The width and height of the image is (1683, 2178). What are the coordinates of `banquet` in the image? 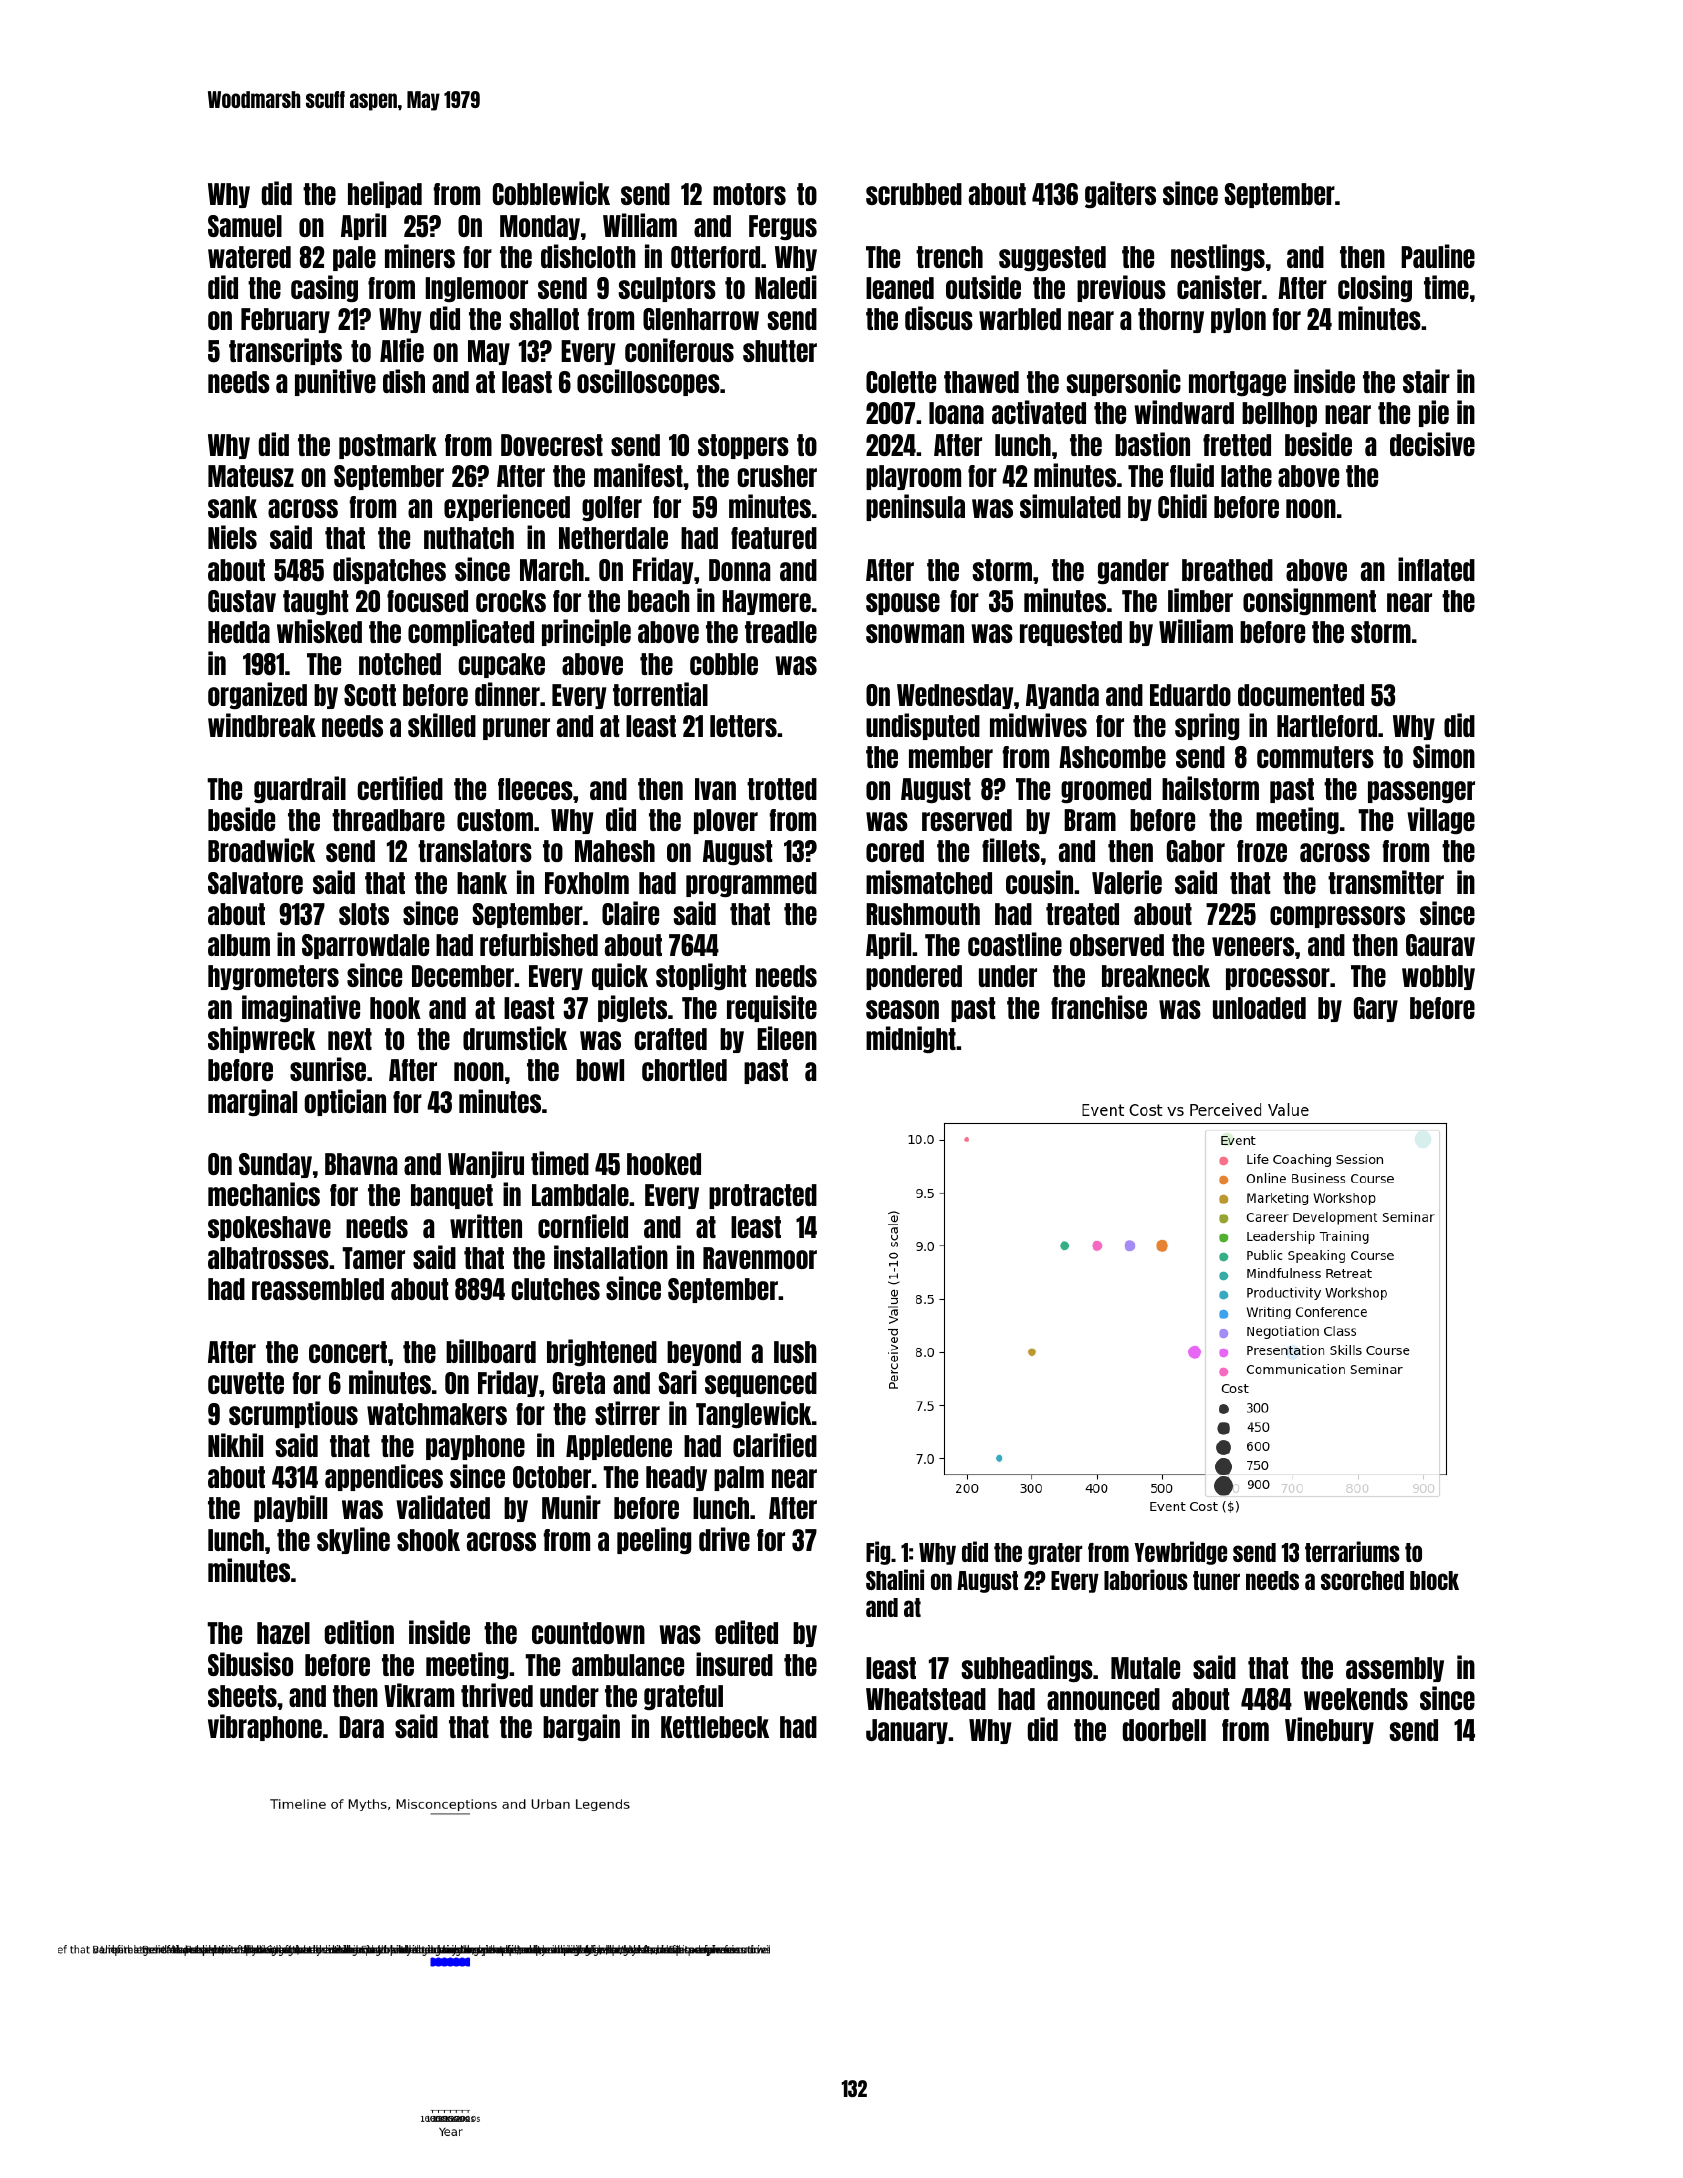 It's located at (452, 1196).
